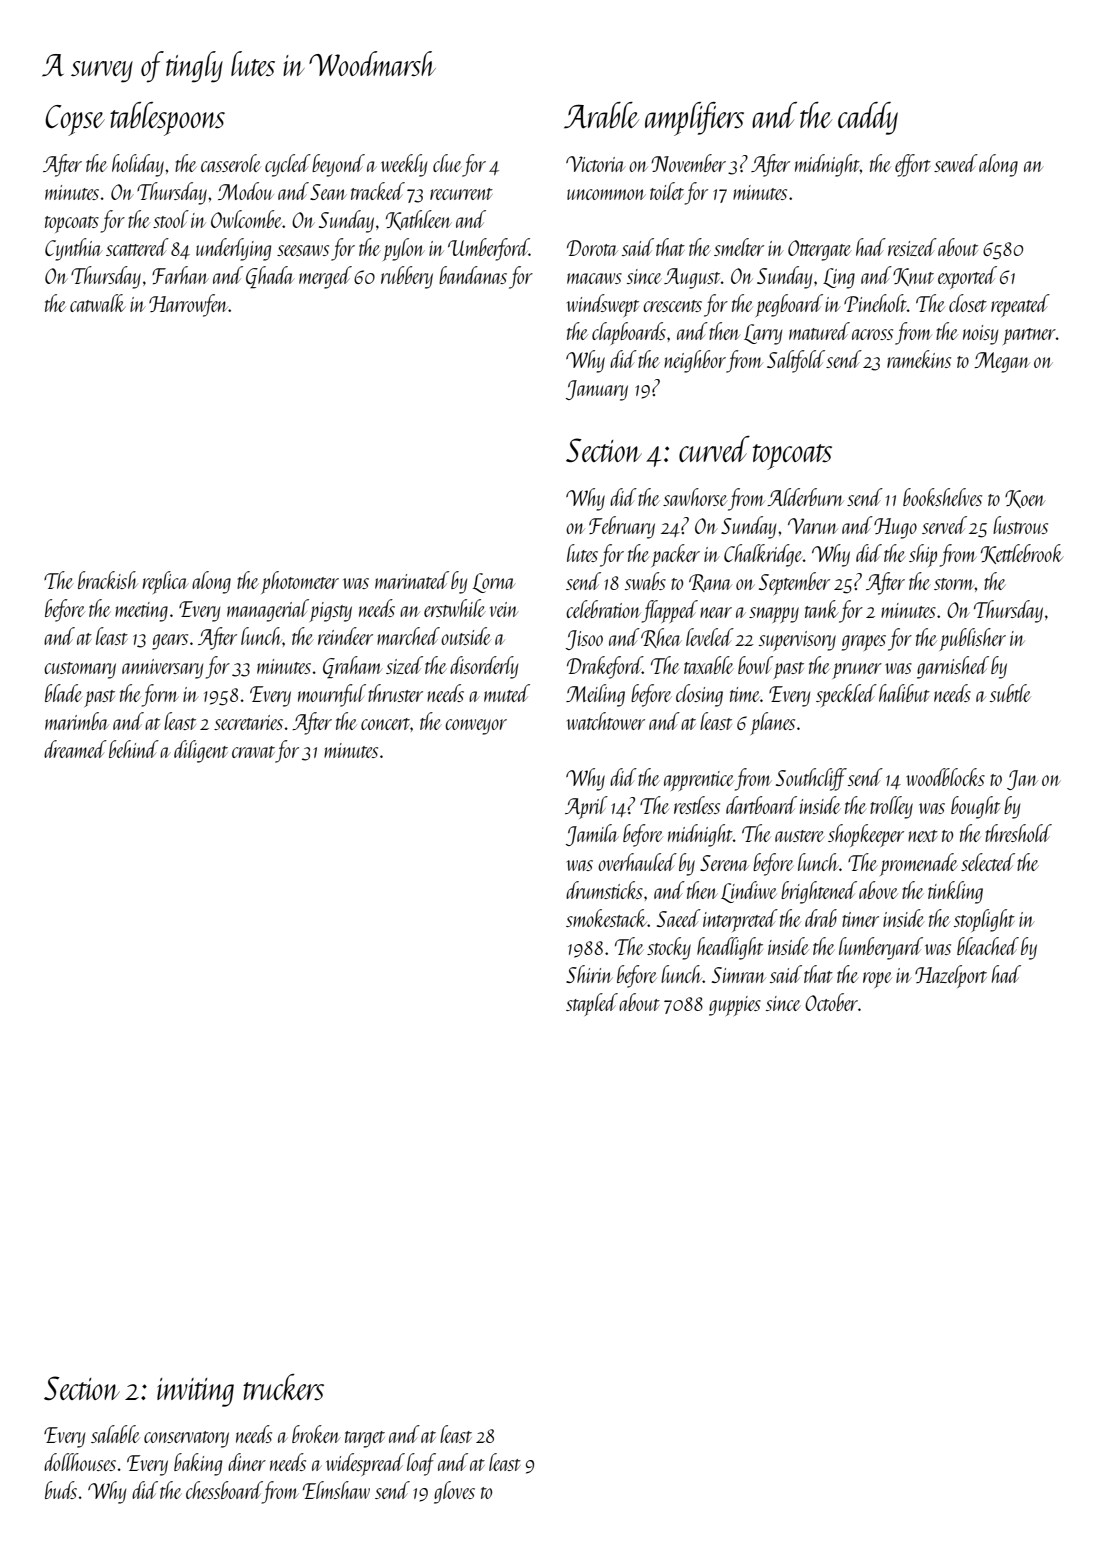 The image size is (1109, 1568). I want to click on guppies, so click(735, 1006).
